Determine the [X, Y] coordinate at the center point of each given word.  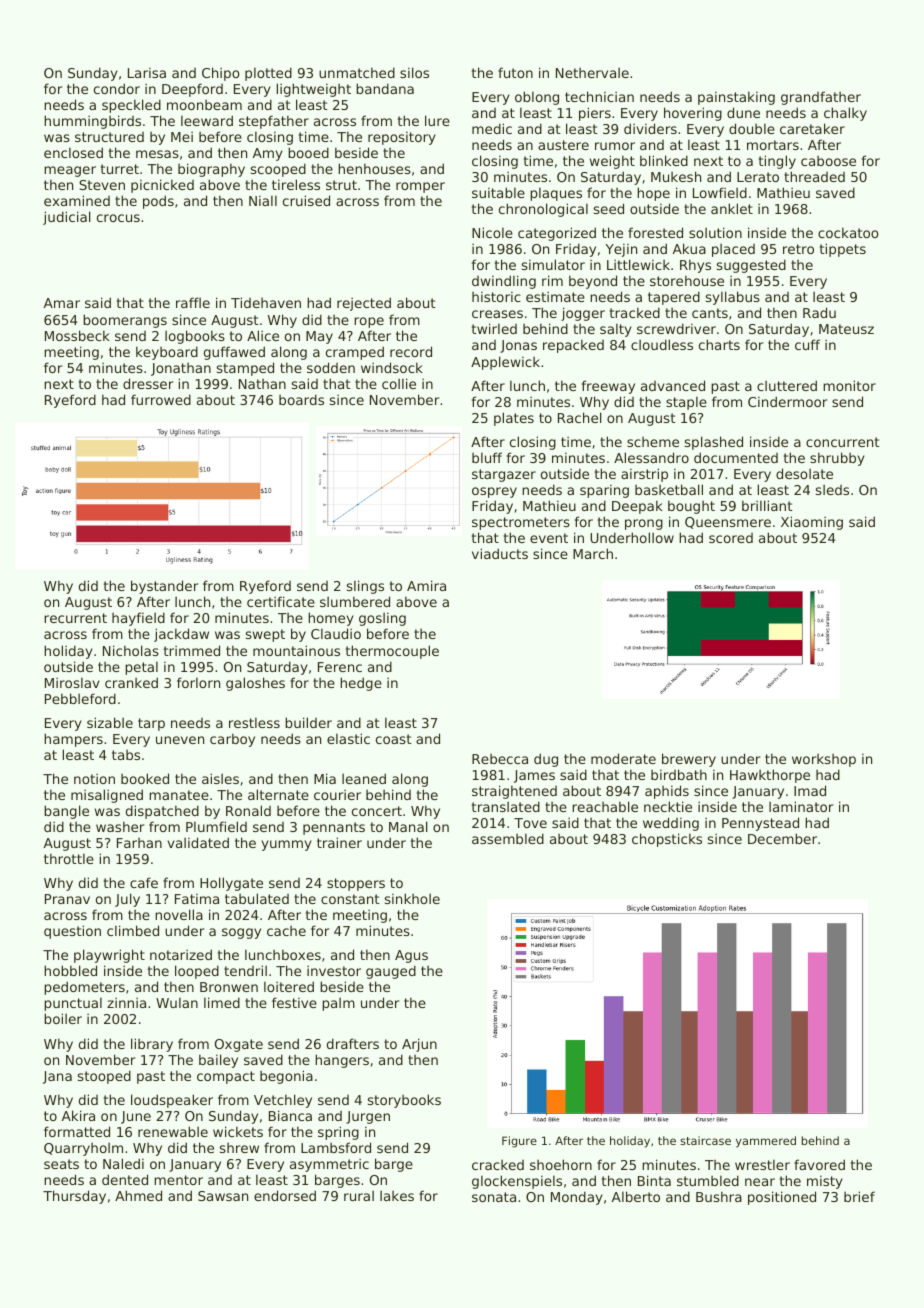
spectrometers [521, 523]
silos [414, 72]
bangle [66, 812]
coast [394, 739]
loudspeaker [172, 1101]
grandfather [821, 98]
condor [117, 88]
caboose [828, 161]
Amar [62, 303]
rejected [364, 304]
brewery [689, 760]
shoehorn [561, 1164]
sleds [832, 489]
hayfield [138, 619]
